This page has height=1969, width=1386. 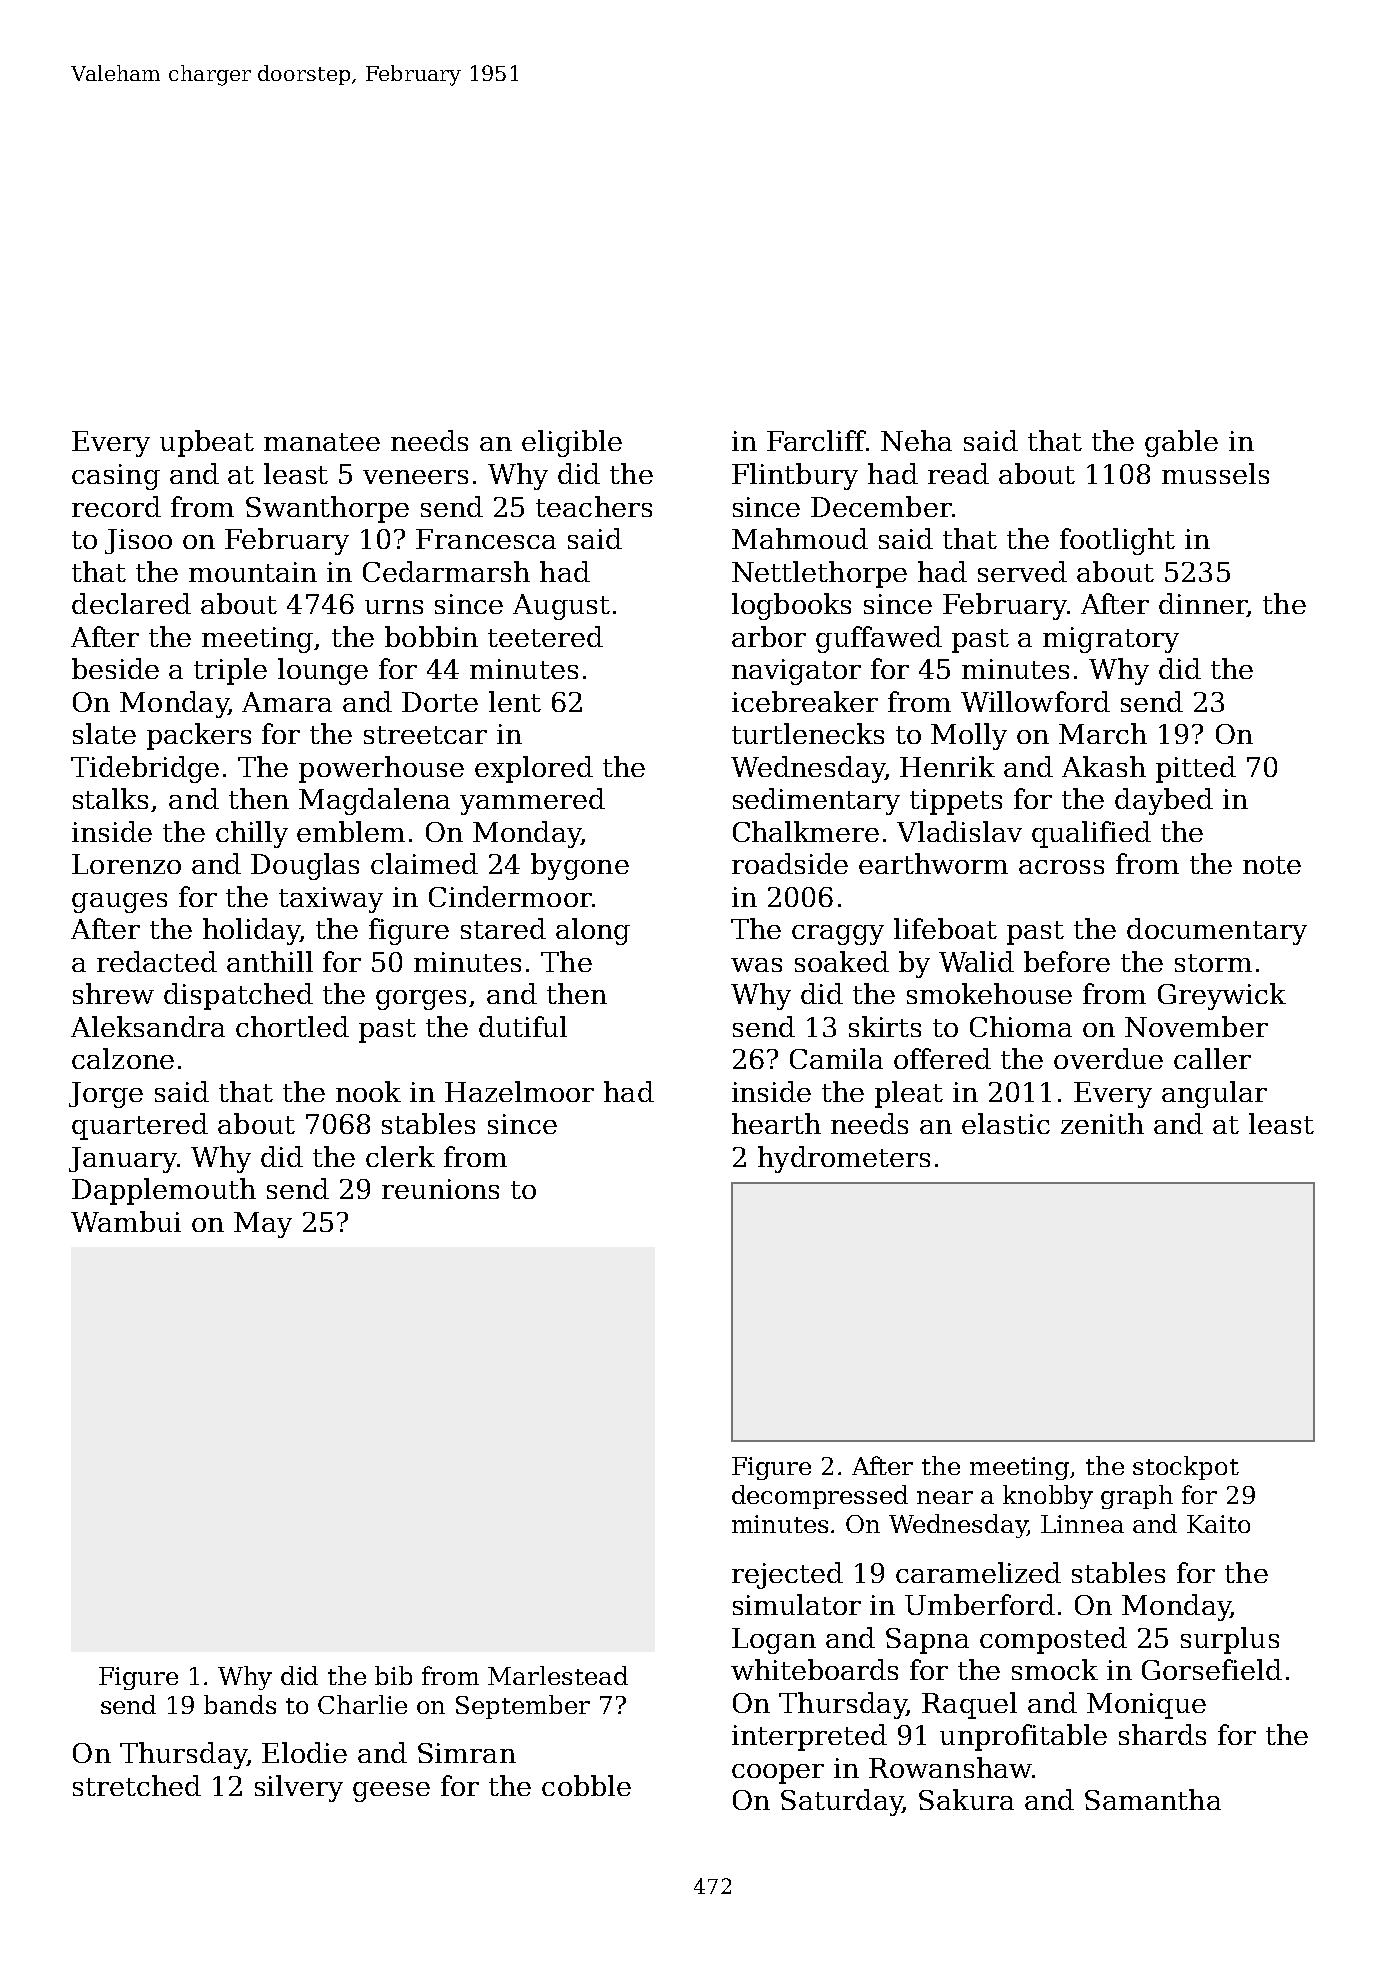 I want to click on May, so click(x=263, y=1225).
